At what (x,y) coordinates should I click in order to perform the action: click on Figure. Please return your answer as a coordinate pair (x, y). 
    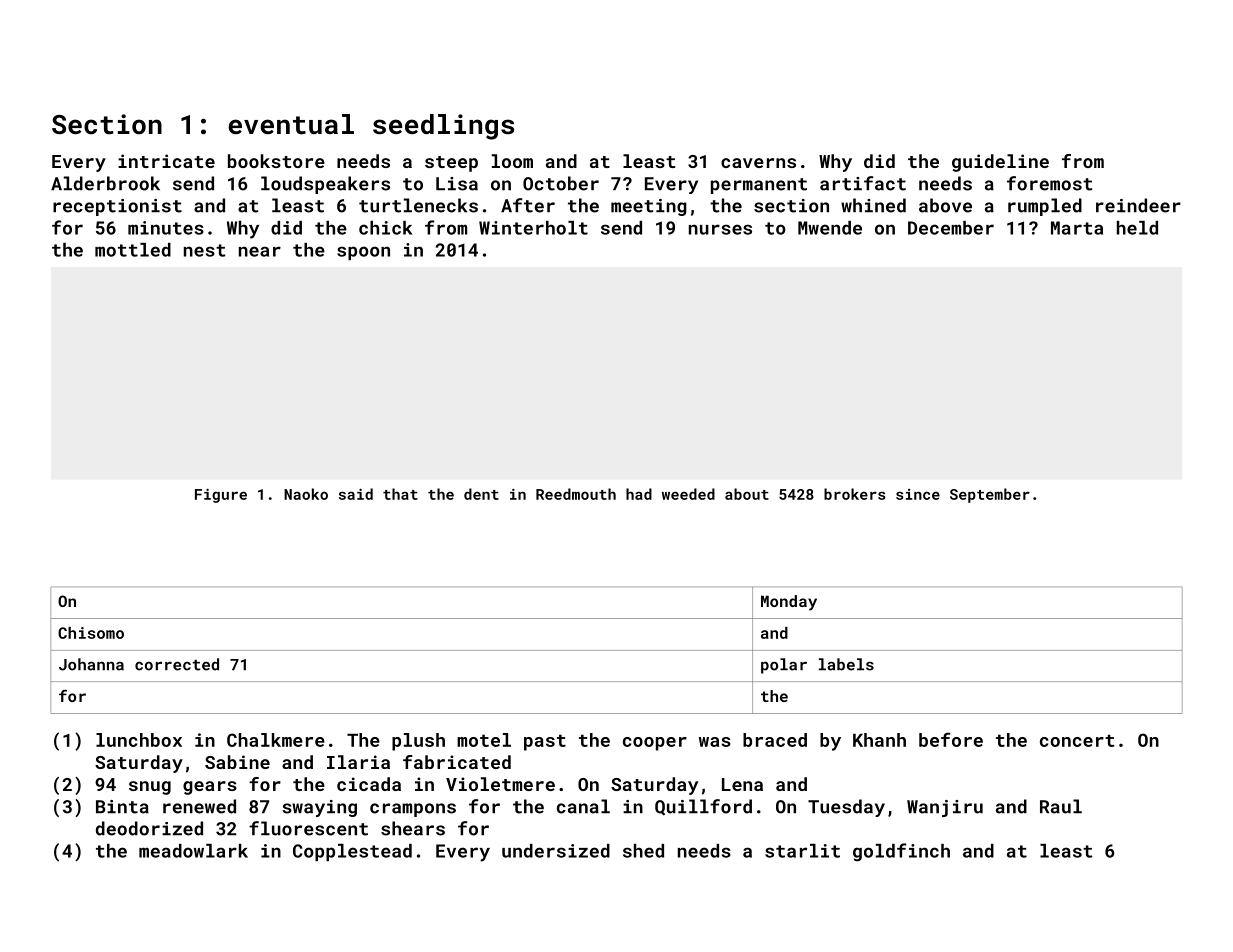
    Looking at the image, I should click on (221, 496).
